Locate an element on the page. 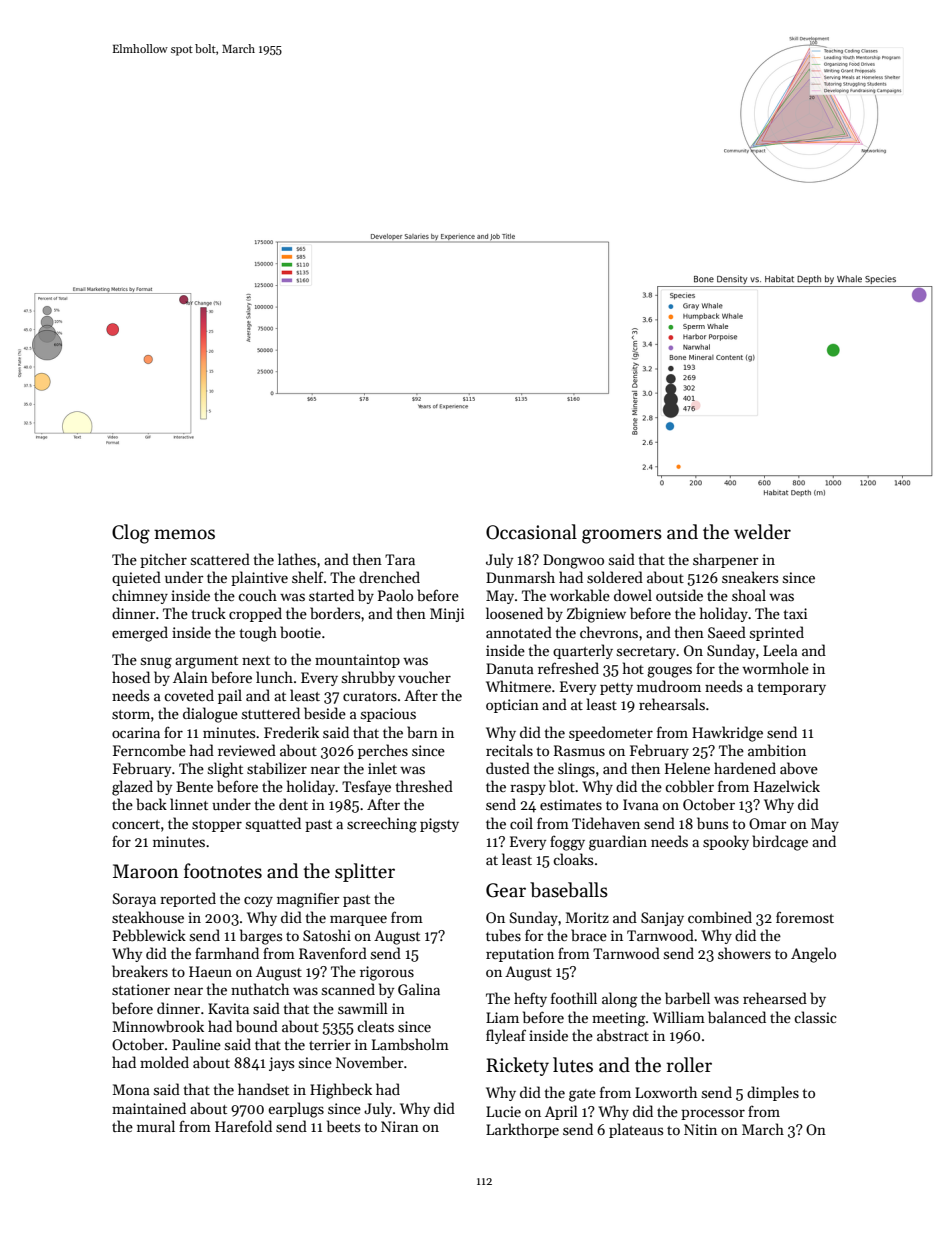  Harefold is located at coordinates (243, 1126).
